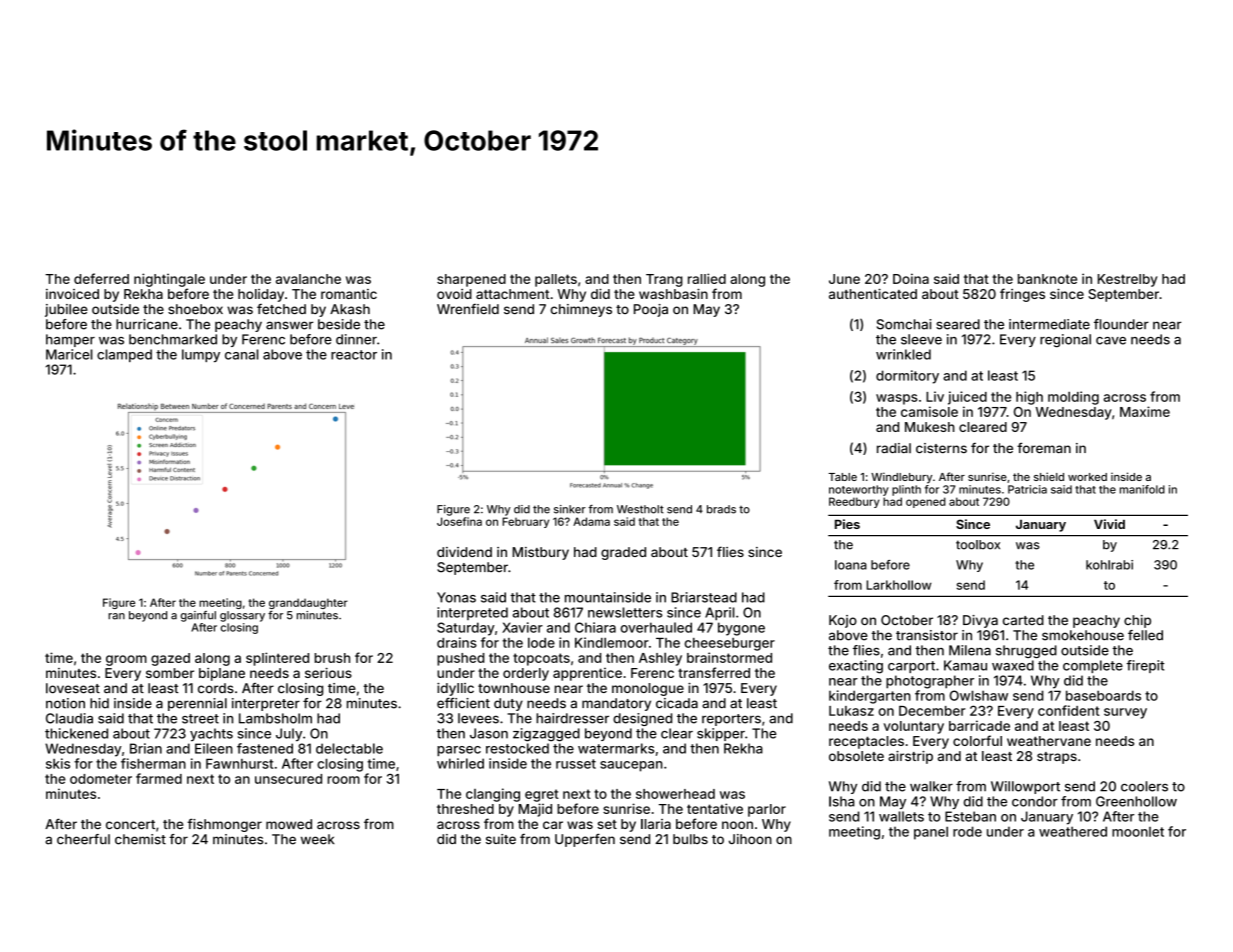  What do you see at coordinates (903, 354) in the image?
I see `wrinkled` at bounding box center [903, 354].
